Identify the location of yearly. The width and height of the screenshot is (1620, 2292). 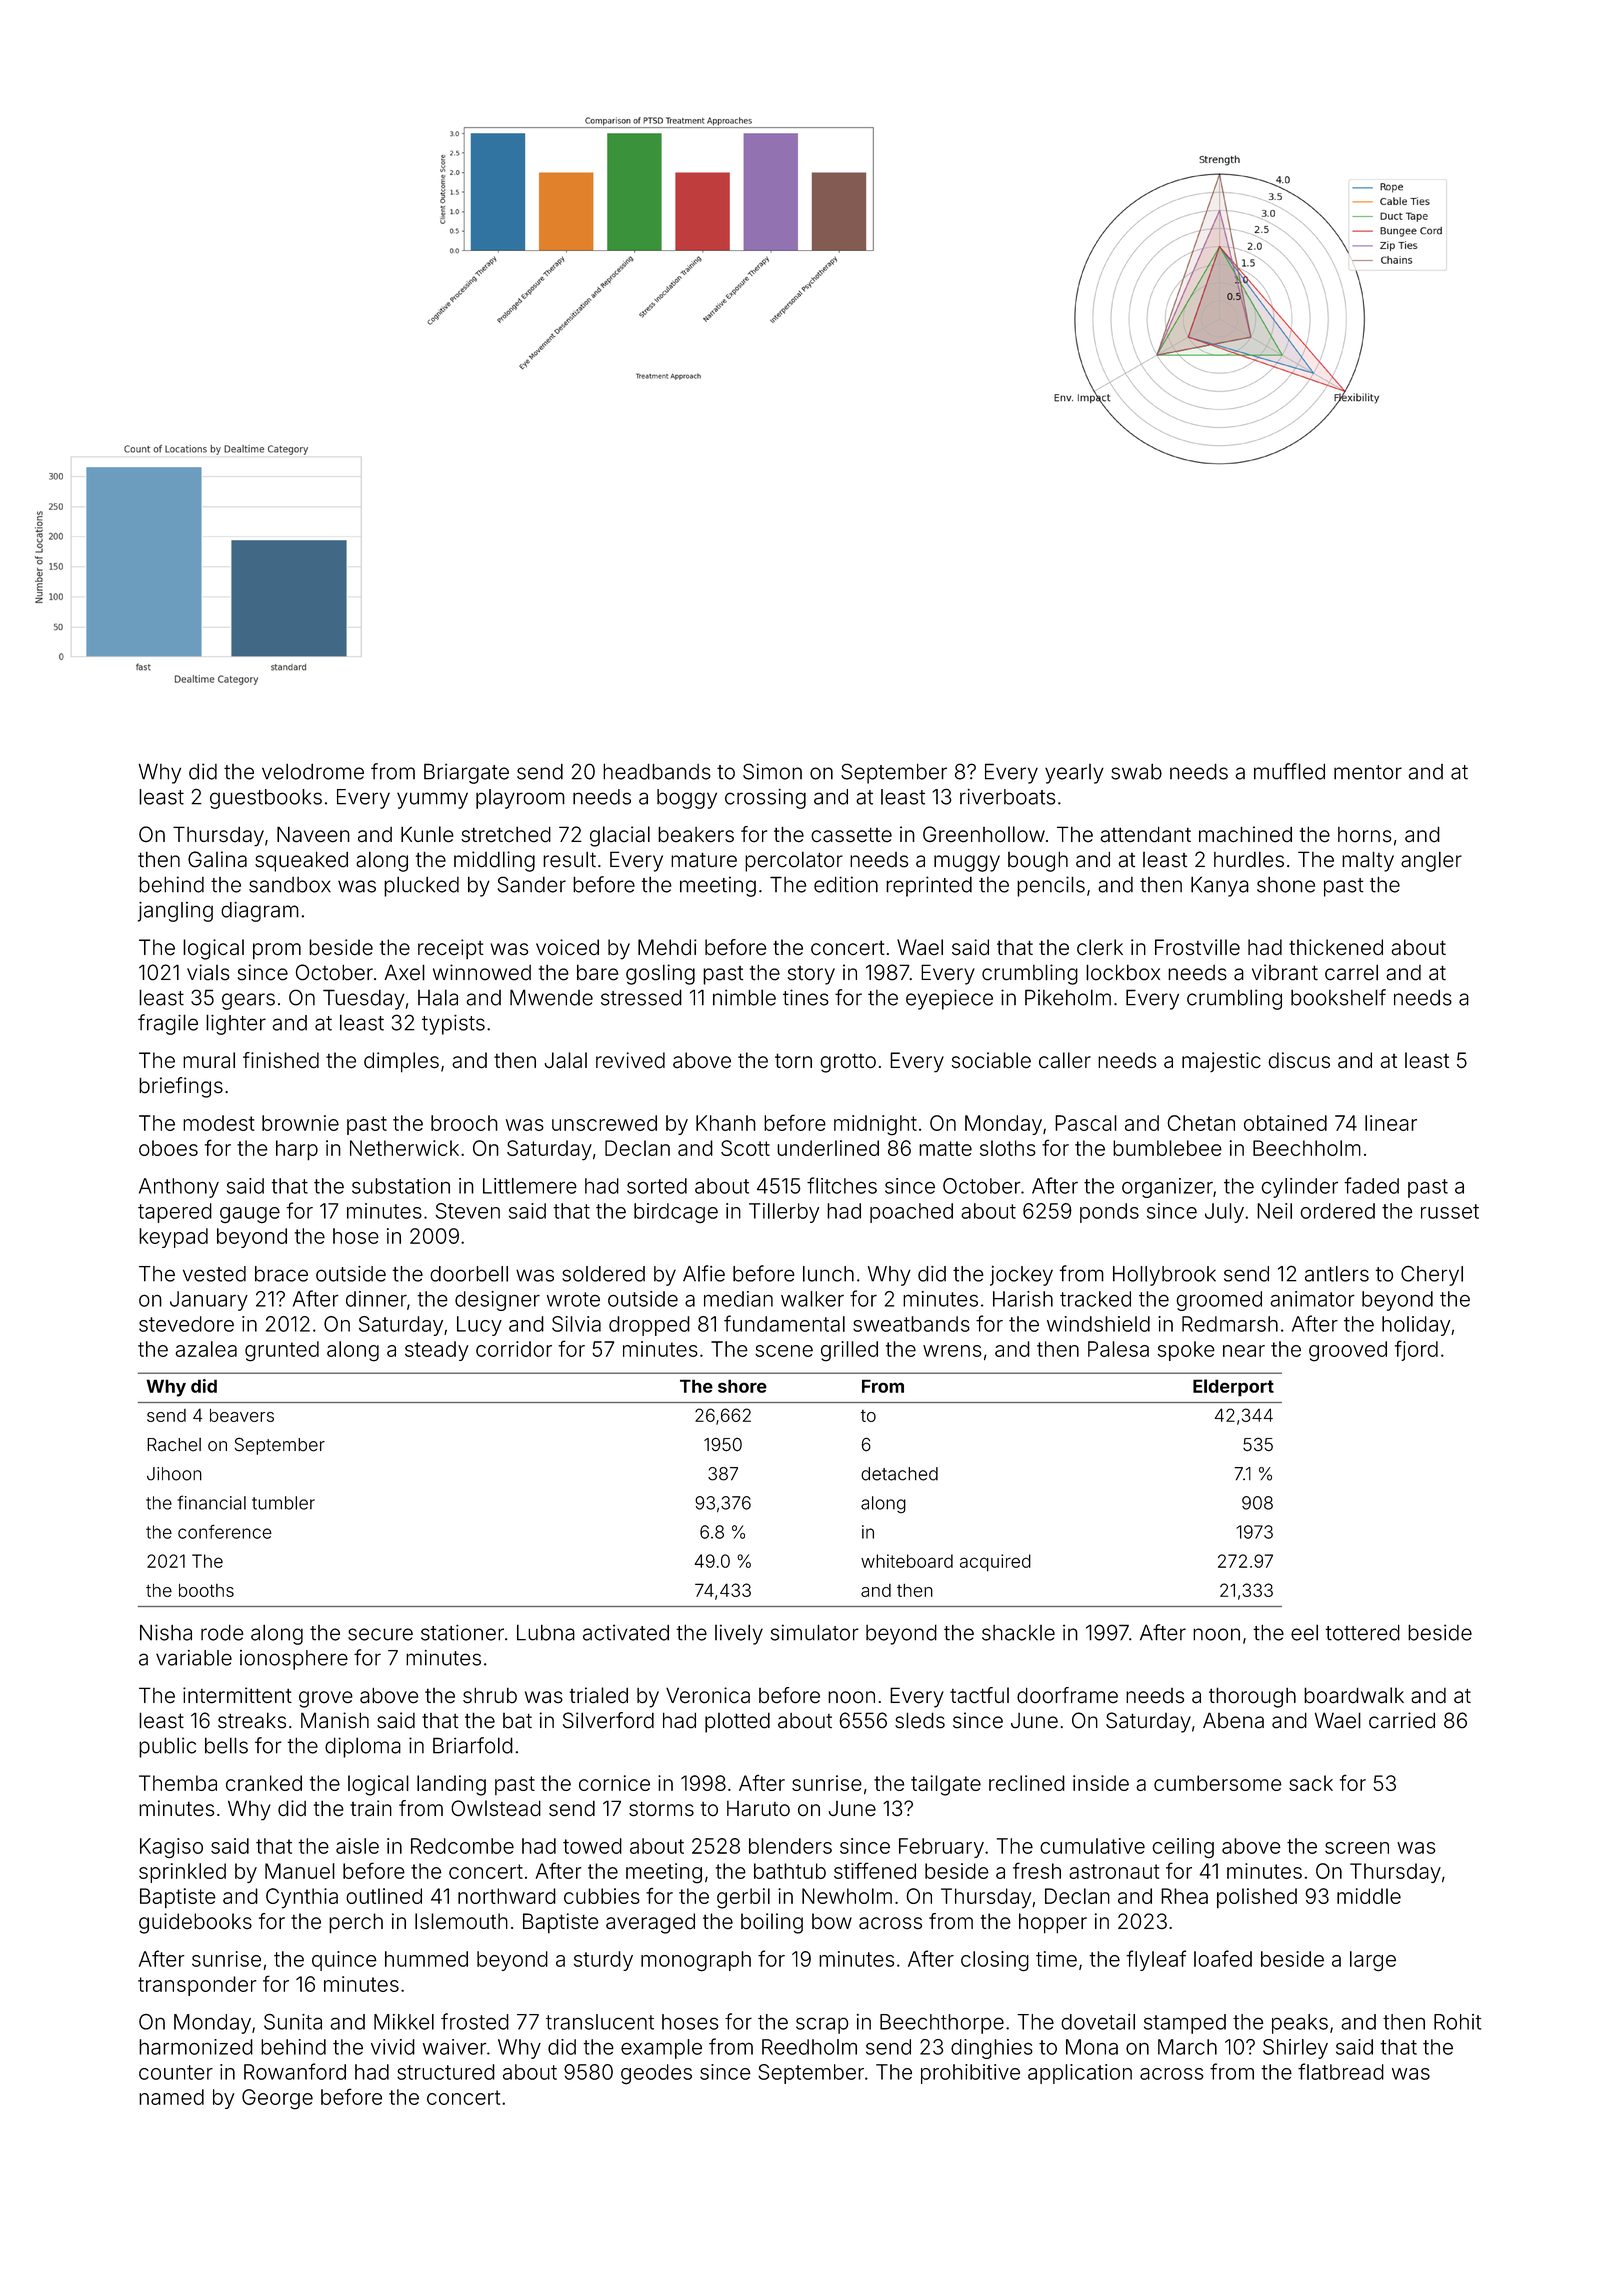
(1074, 774).
